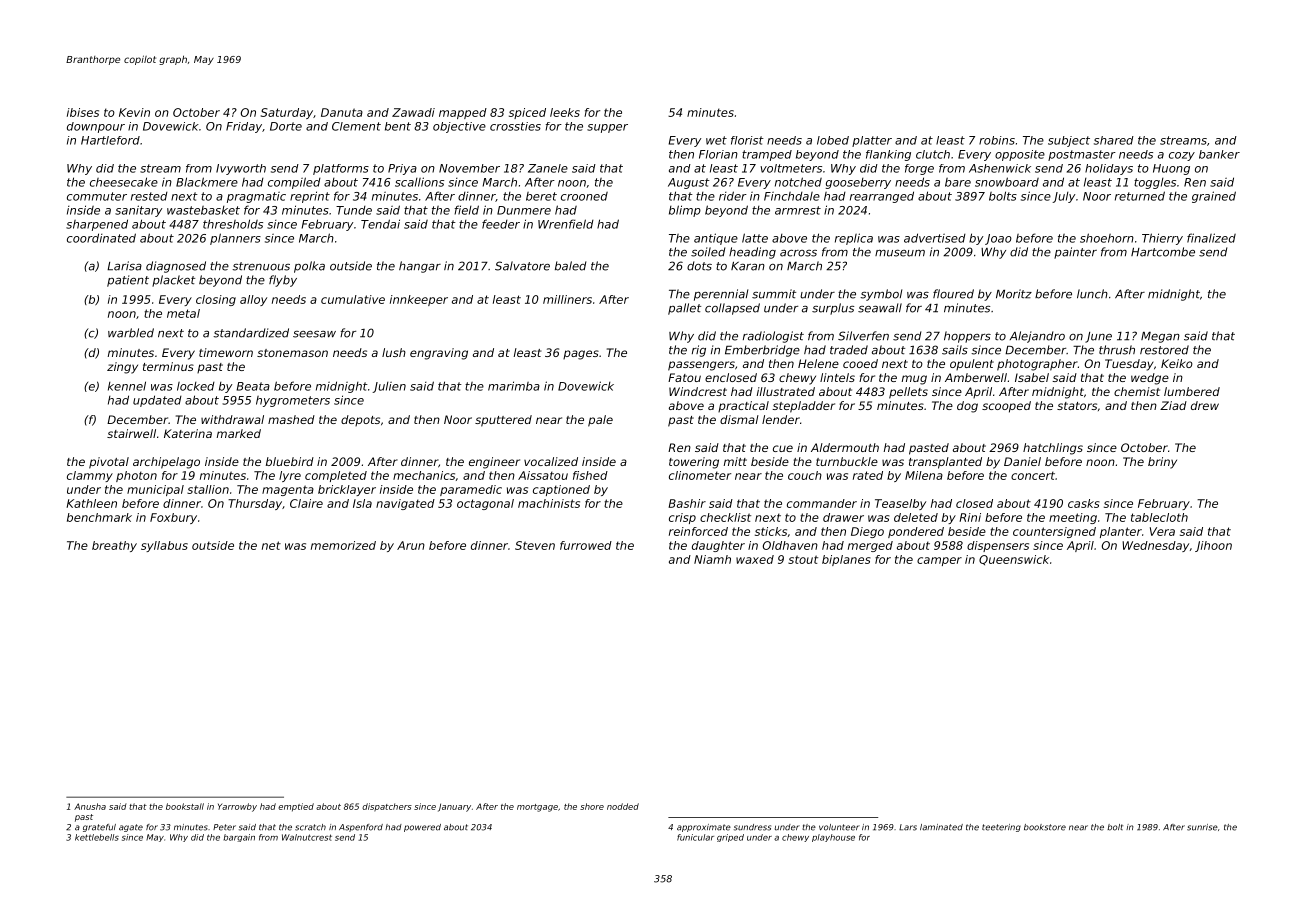 This screenshot has width=1308, height=924. Describe the element at coordinates (712, 559) in the screenshot. I see `Niamh` at that location.
